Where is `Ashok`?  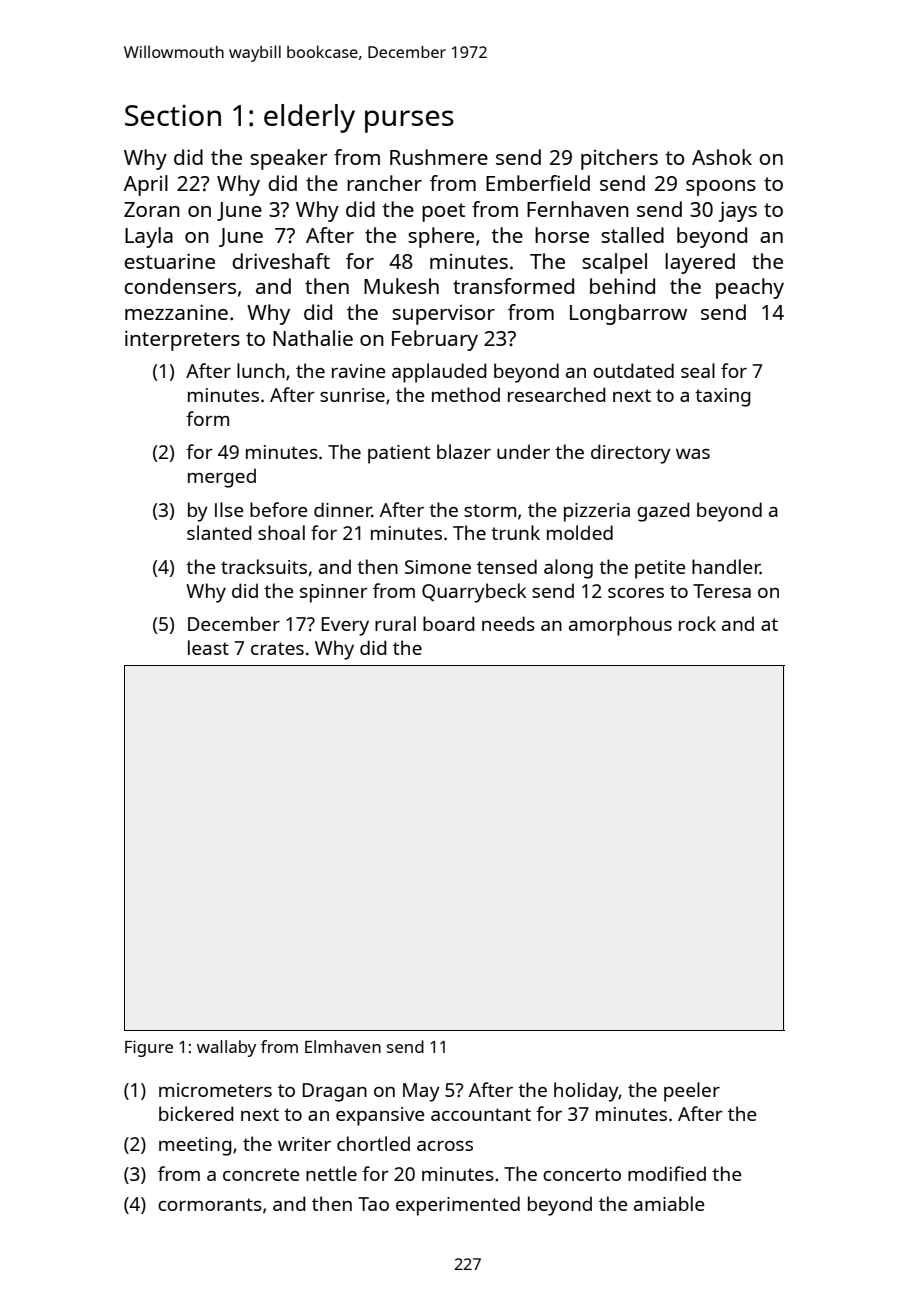 Ashok is located at coordinates (722, 157).
